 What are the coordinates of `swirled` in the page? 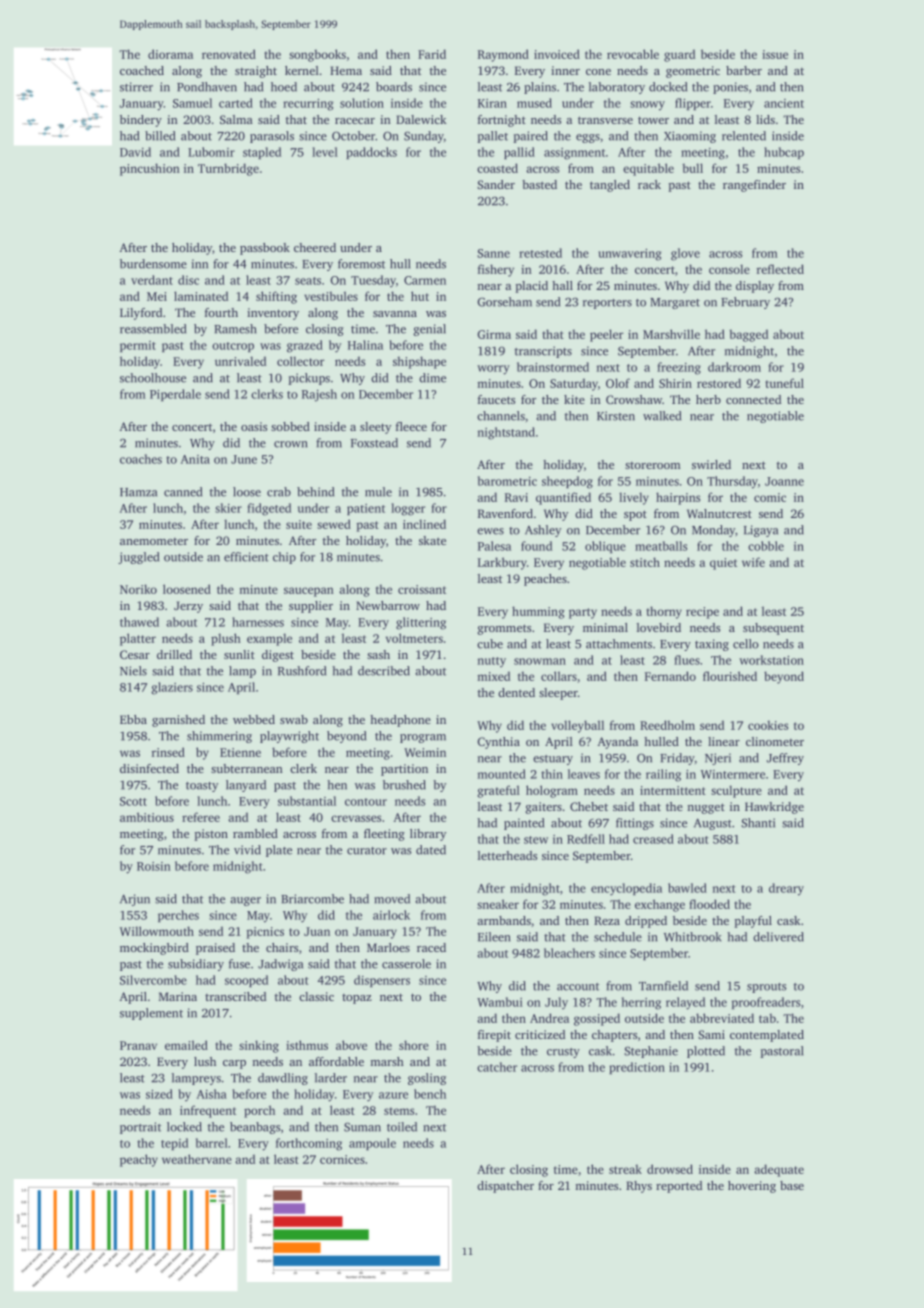 It's located at (711, 464).
